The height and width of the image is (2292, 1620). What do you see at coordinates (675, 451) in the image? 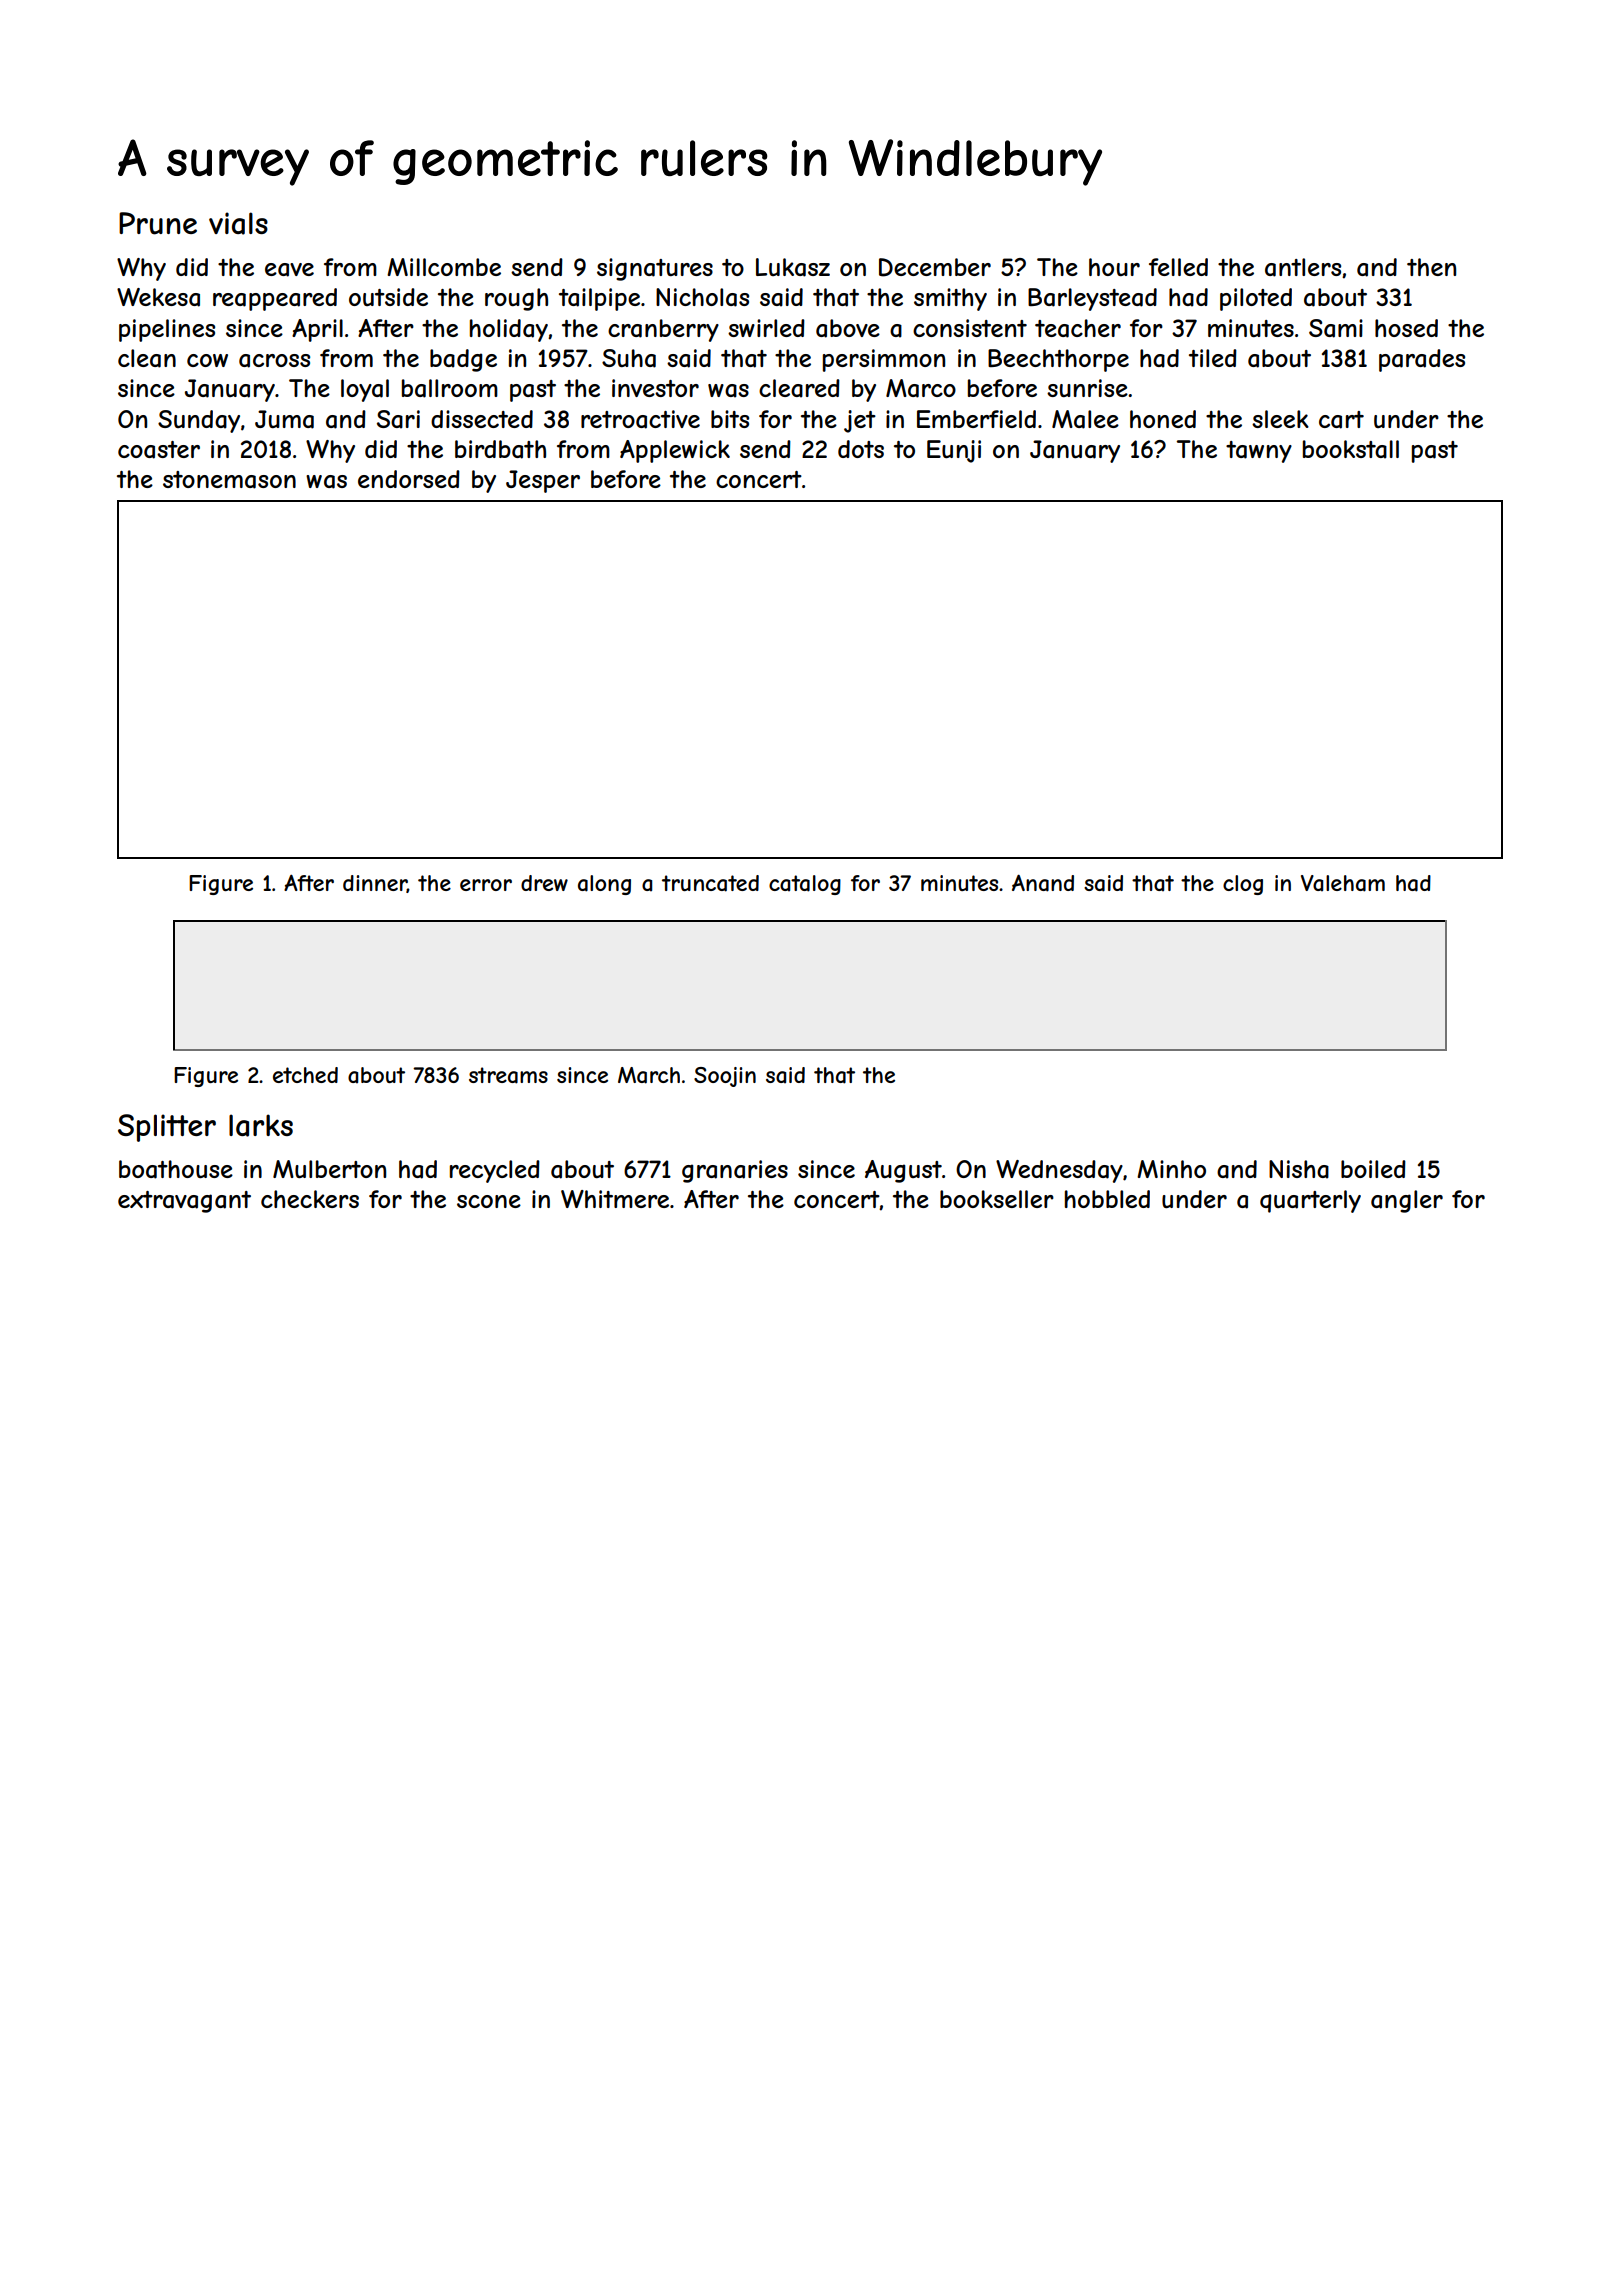
I see `Applewick` at bounding box center [675, 451].
